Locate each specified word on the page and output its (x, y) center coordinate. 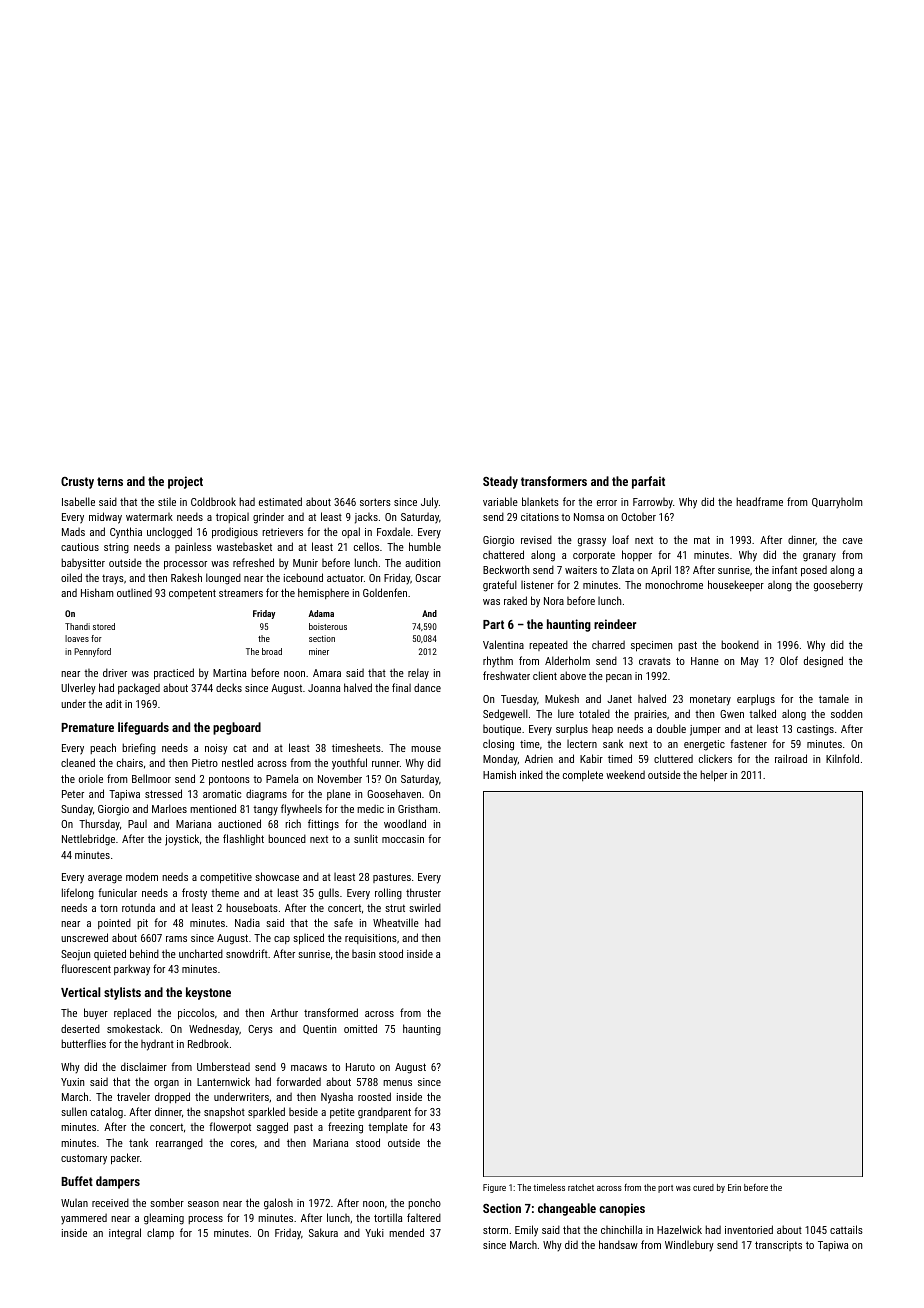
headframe (759, 501)
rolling (388, 894)
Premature (87, 727)
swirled (425, 907)
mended (406, 1232)
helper (713, 776)
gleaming (164, 1219)
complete (583, 775)
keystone (208, 993)
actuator (345, 578)
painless (193, 548)
